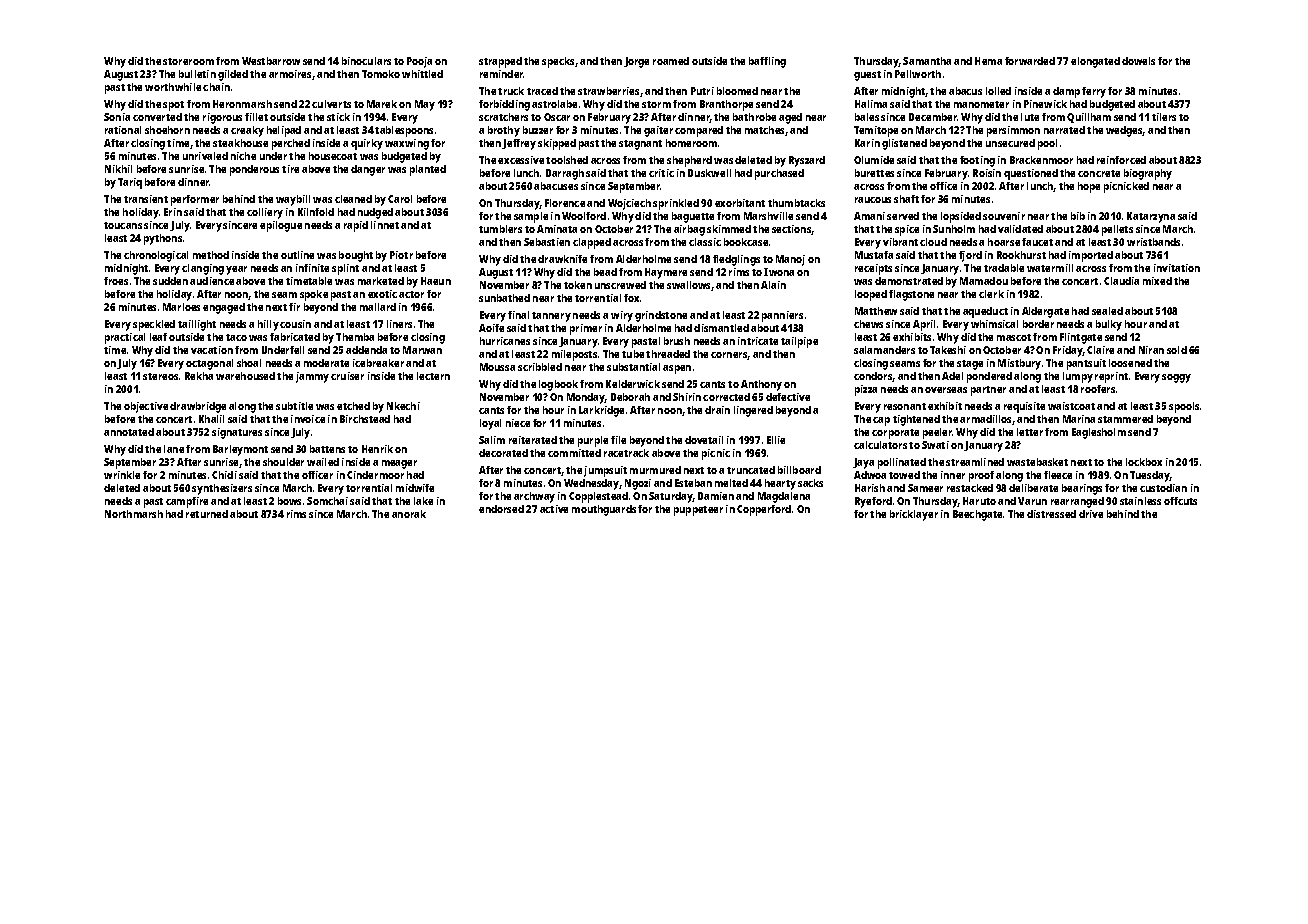 This screenshot has height=924, width=1308. Describe the element at coordinates (989, 377) in the screenshot. I see `pondered` at that location.
